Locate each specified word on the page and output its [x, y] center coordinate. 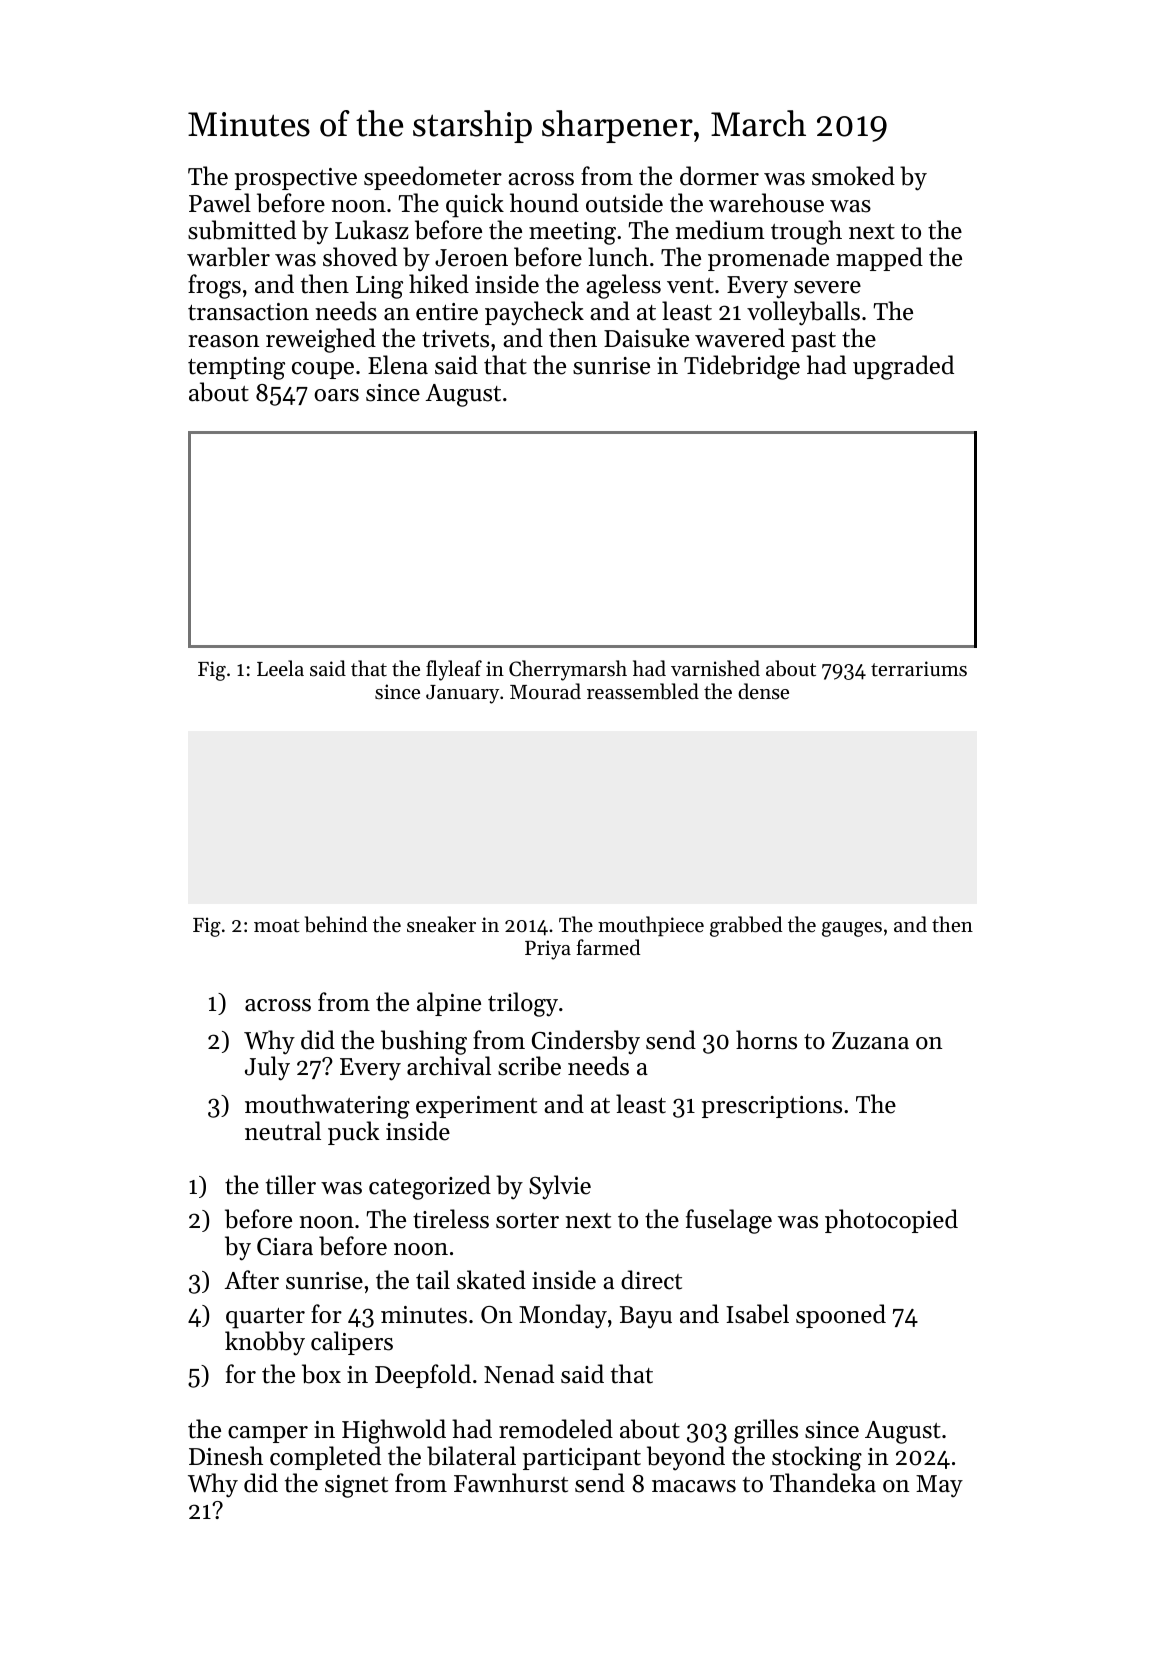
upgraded [903, 367]
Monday [563, 1316]
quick [475, 205]
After [252, 1280]
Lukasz [372, 230]
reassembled [643, 691]
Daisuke [646, 338]
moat [277, 925]
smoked [853, 176]
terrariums [919, 668]
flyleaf [454, 670]
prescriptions [772, 1107]
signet [356, 1486]
